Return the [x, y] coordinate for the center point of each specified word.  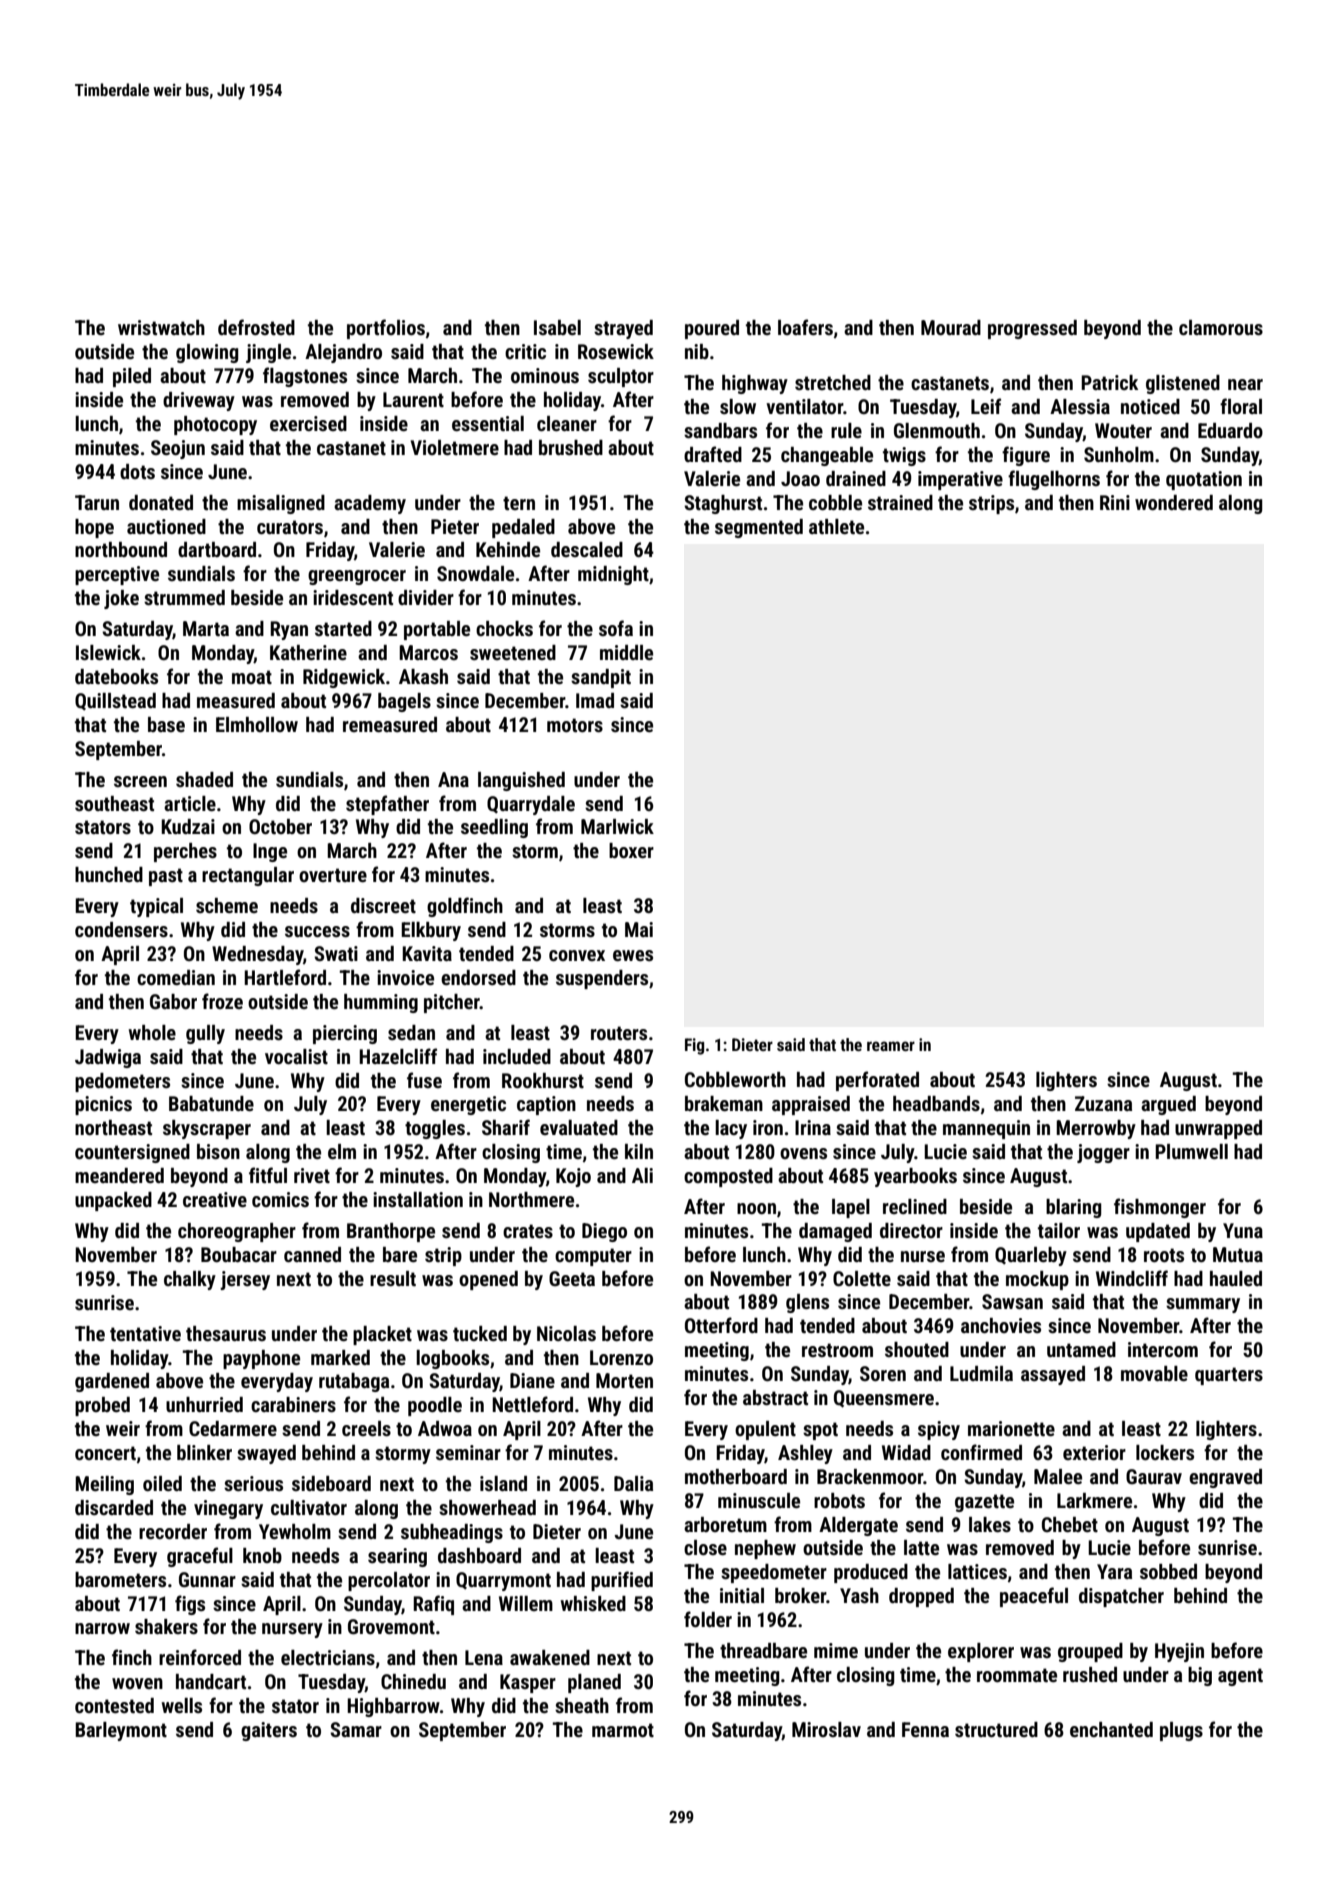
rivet [312, 1175]
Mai [639, 929]
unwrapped [1218, 1129]
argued [1168, 1105]
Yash [859, 1595]
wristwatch [161, 327]
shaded [204, 779]
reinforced [200, 1657]
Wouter [1123, 430]
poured [712, 329]
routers [619, 1033]
